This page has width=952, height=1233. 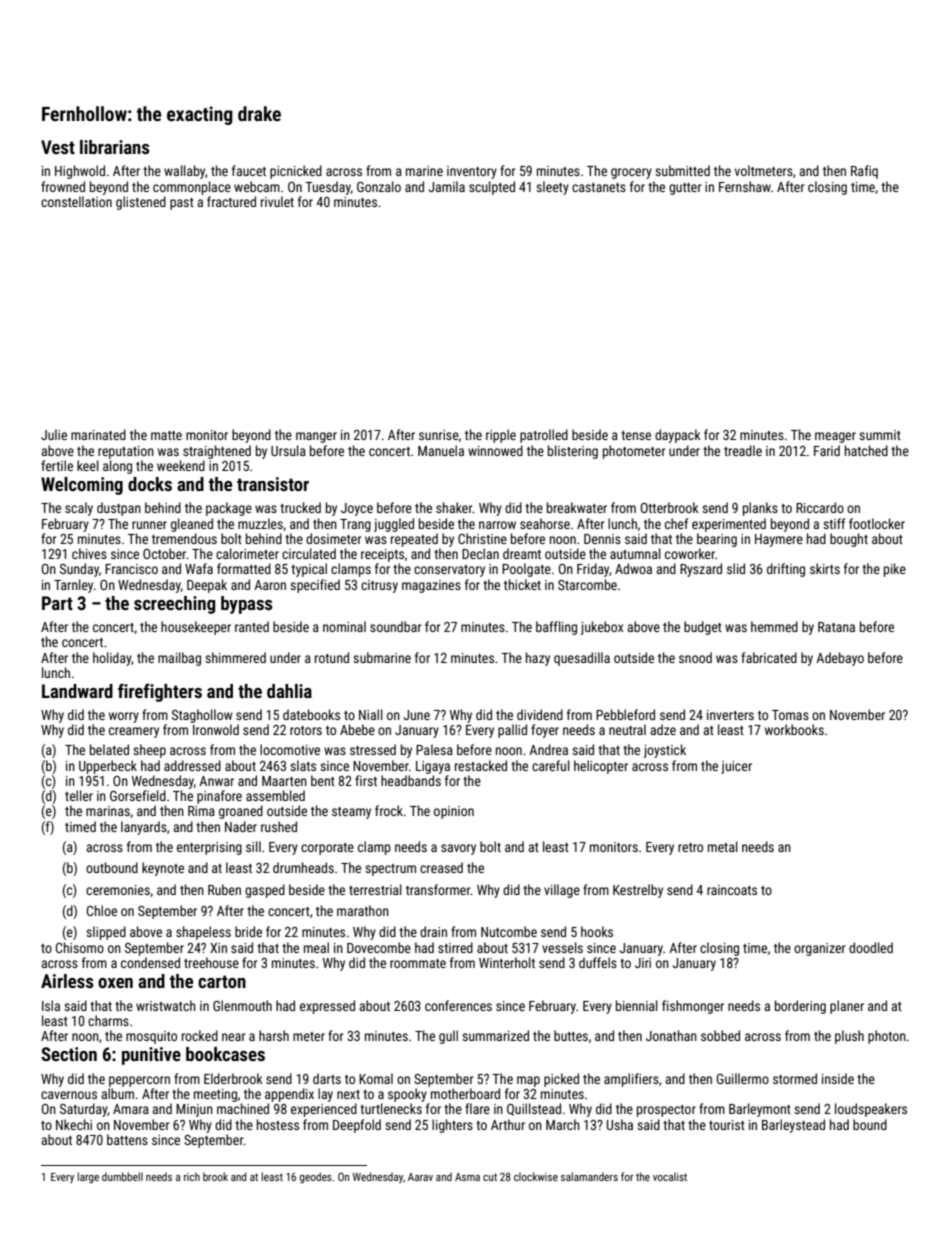 I want to click on meeting, so click(x=215, y=1095).
